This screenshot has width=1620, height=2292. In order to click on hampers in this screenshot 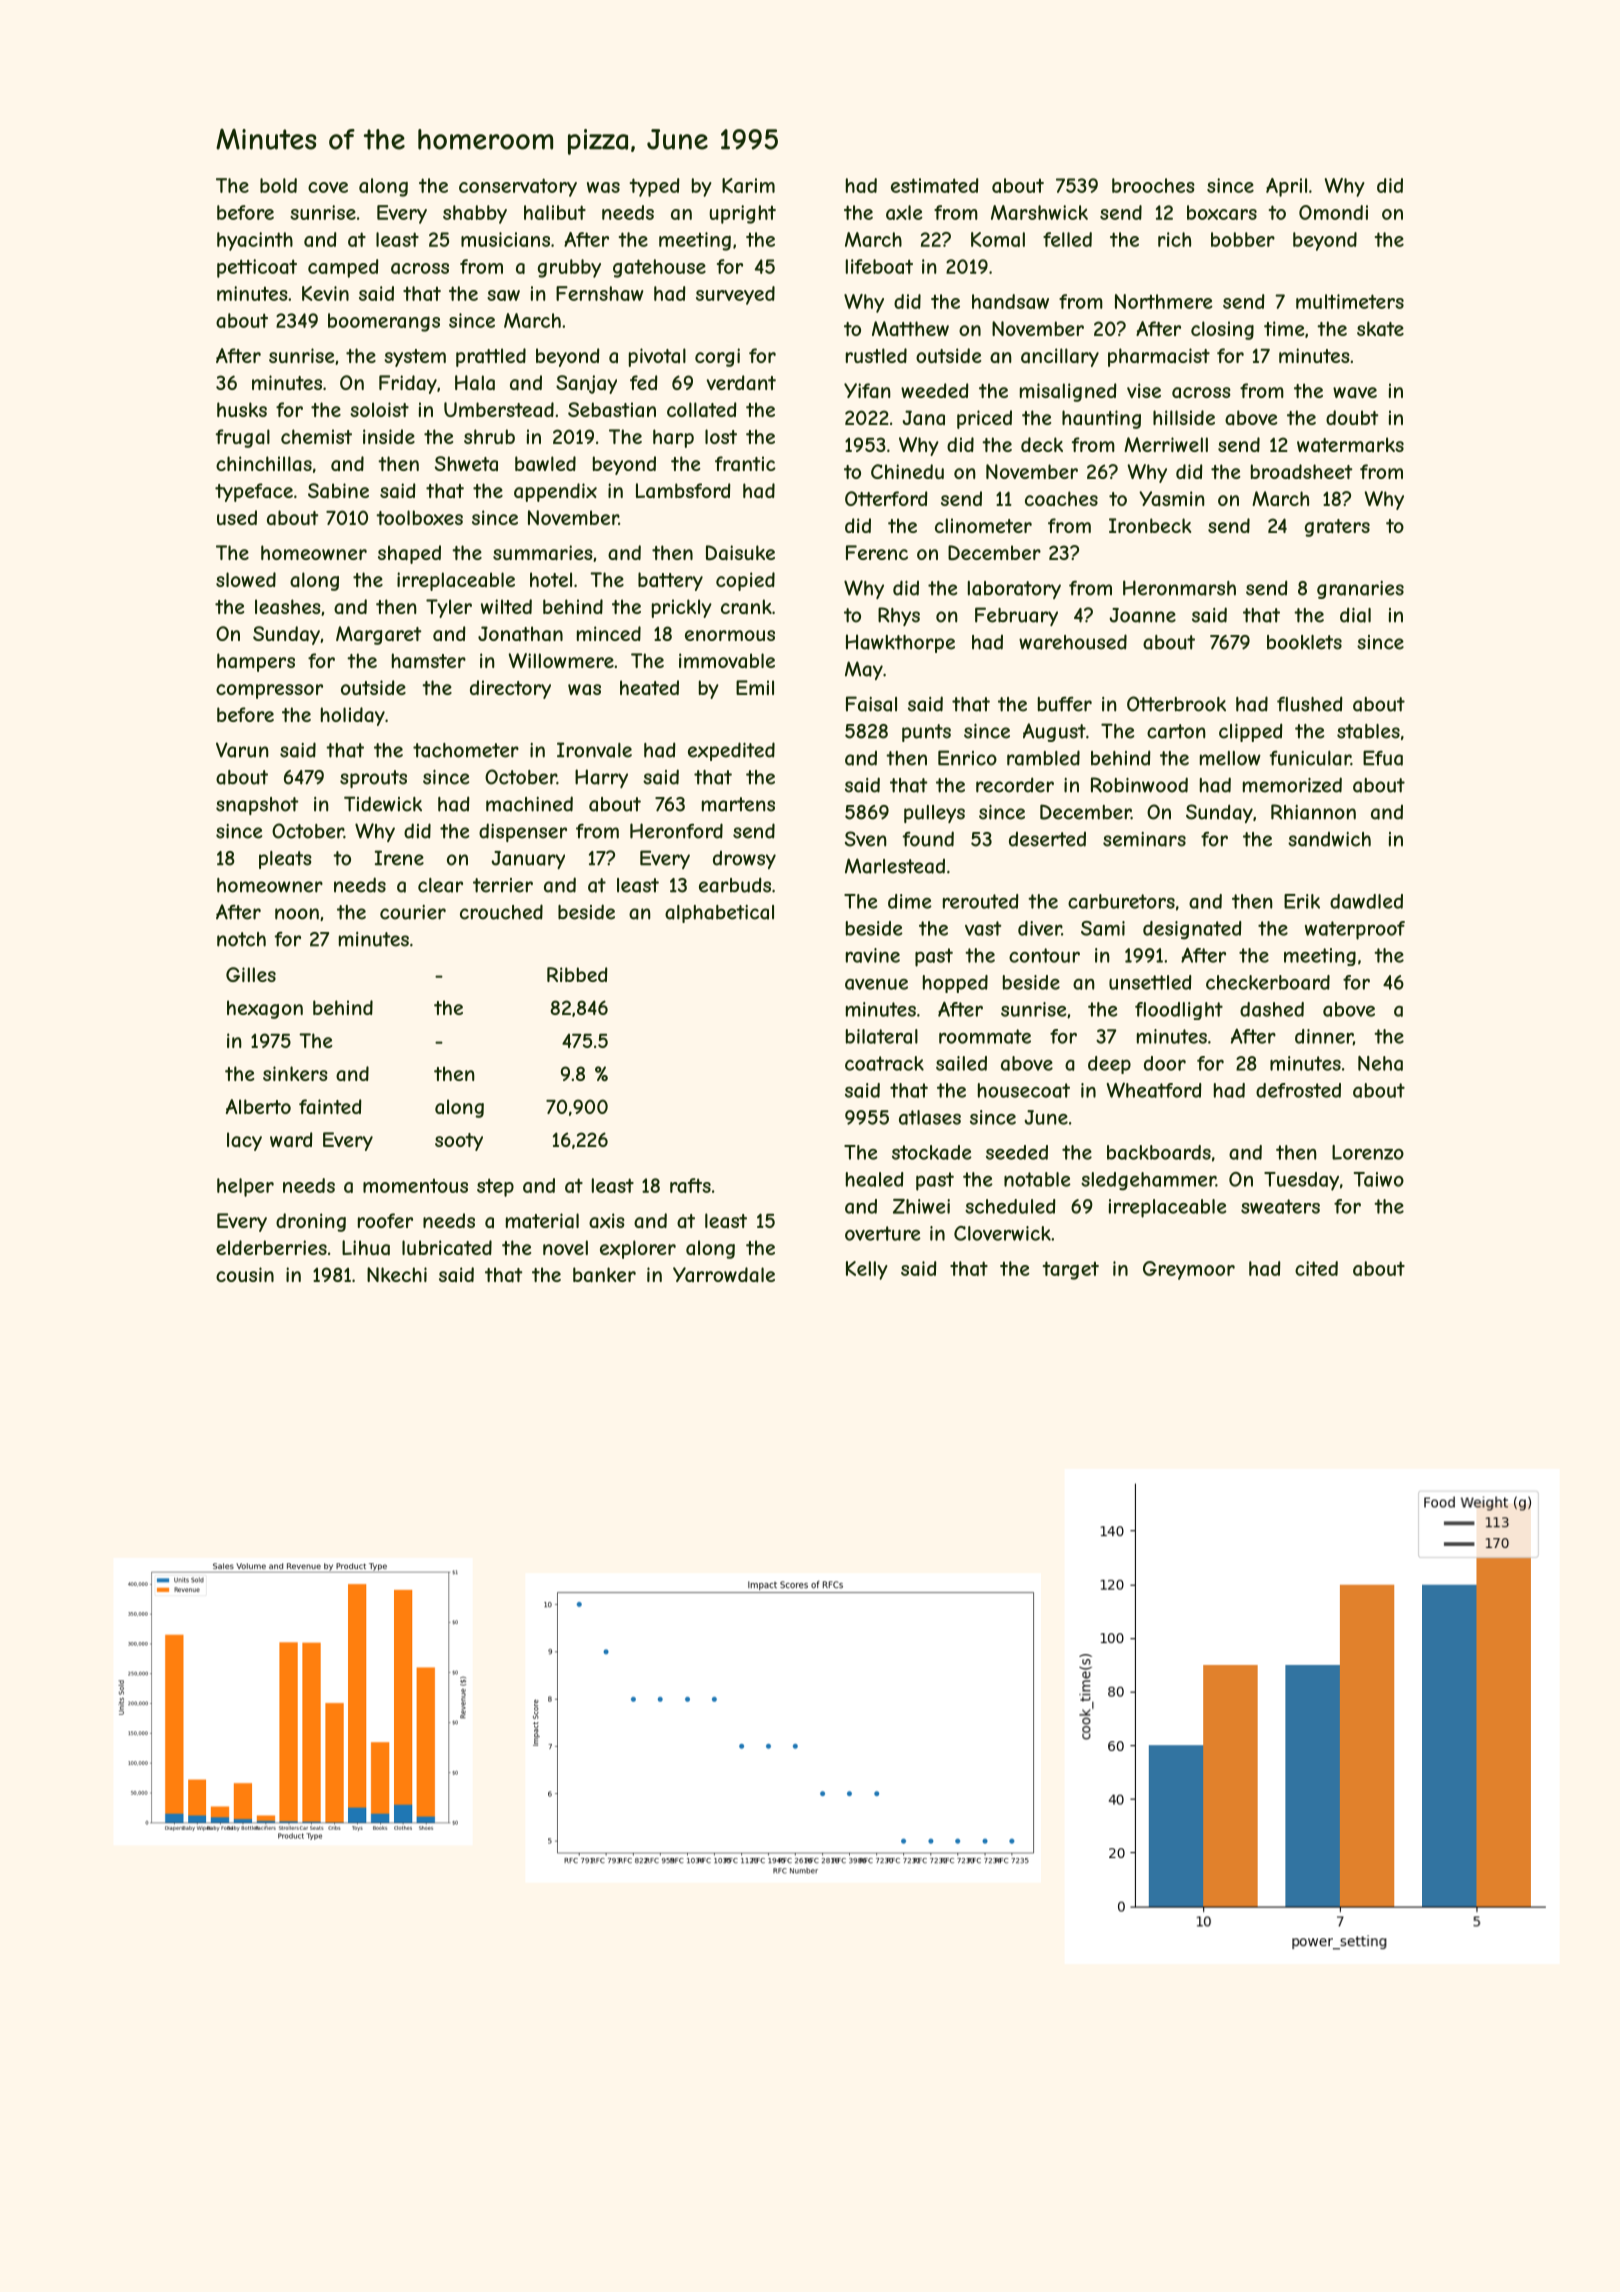, I will do `click(256, 662)`.
